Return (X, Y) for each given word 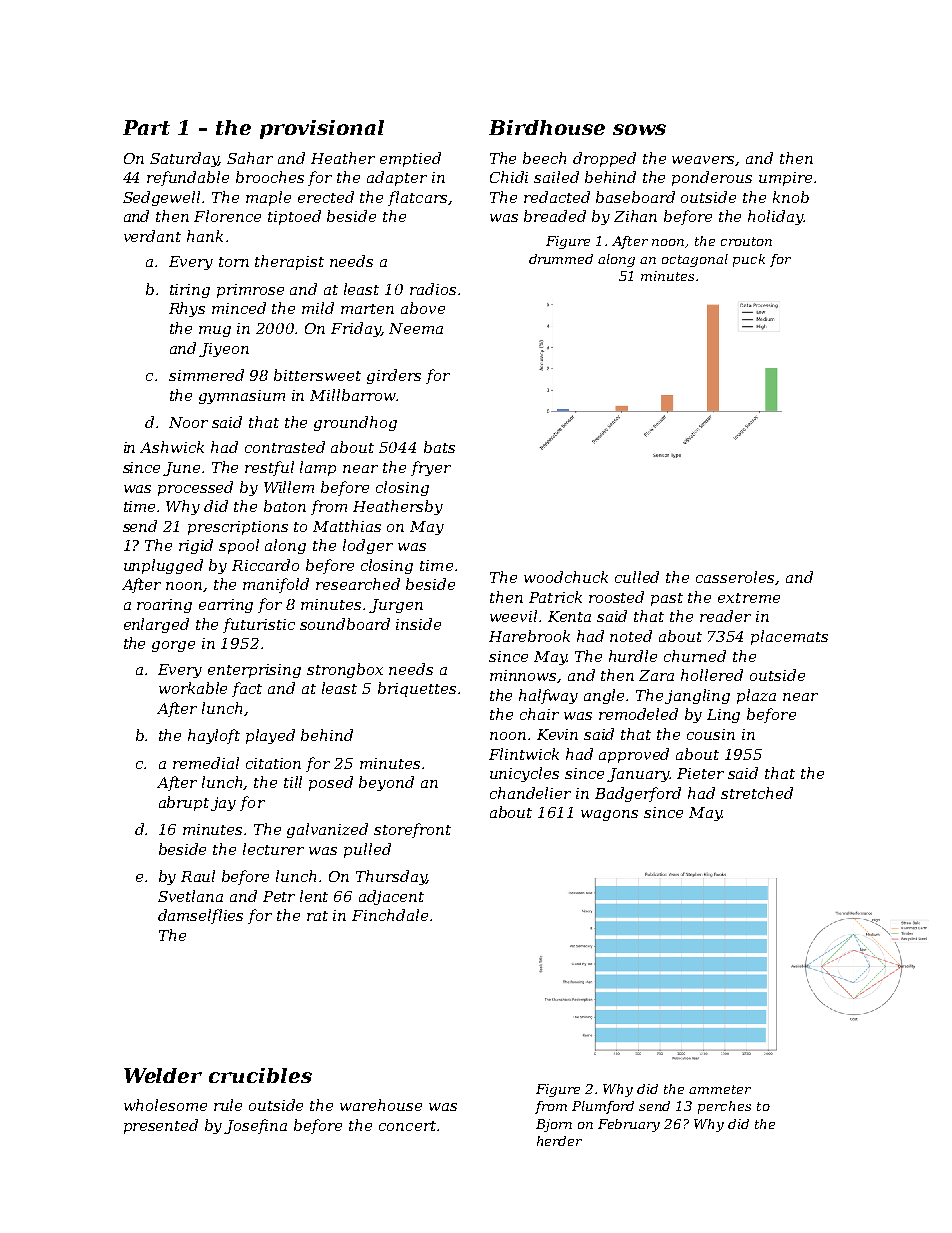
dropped (604, 159)
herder (559, 1141)
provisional (322, 129)
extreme (749, 598)
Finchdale (390, 915)
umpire (785, 179)
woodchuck (566, 577)
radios (433, 289)
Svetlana (190, 896)
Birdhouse (547, 127)
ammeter (720, 1089)
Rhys (187, 309)
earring (226, 606)
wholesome (165, 1105)
